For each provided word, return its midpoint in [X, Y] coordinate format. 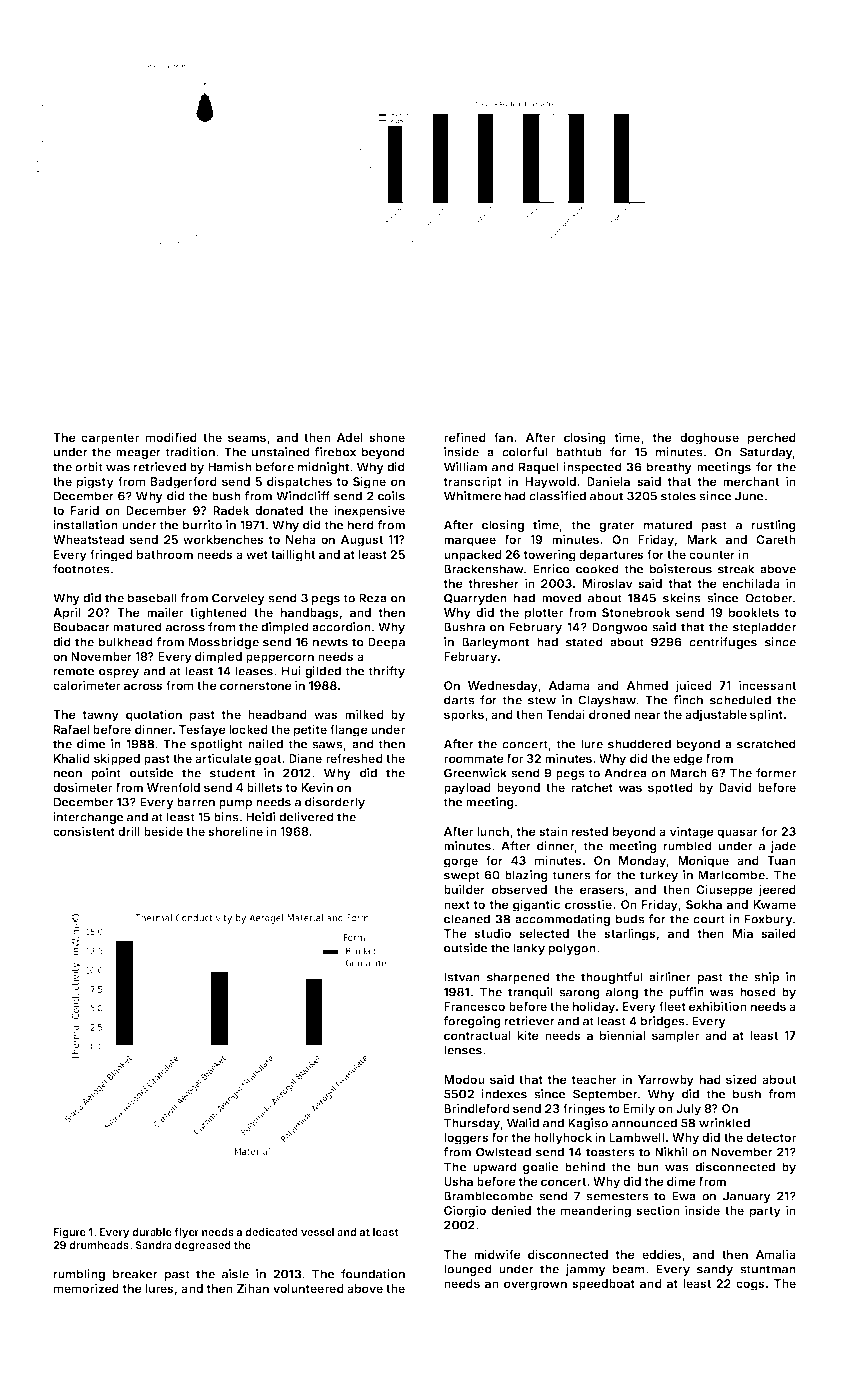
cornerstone [256, 686]
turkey [659, 876]
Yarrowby [666, 1081]
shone [387, 437]
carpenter [110, 439]
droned [609, 714]
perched [772, 439]
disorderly [335, 803]
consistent [84, 831]
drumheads [99, 1245]
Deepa [386, 643]
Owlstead [503, 1152]
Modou [464, 1079]
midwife [497, 1254]
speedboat [603, 1285]
